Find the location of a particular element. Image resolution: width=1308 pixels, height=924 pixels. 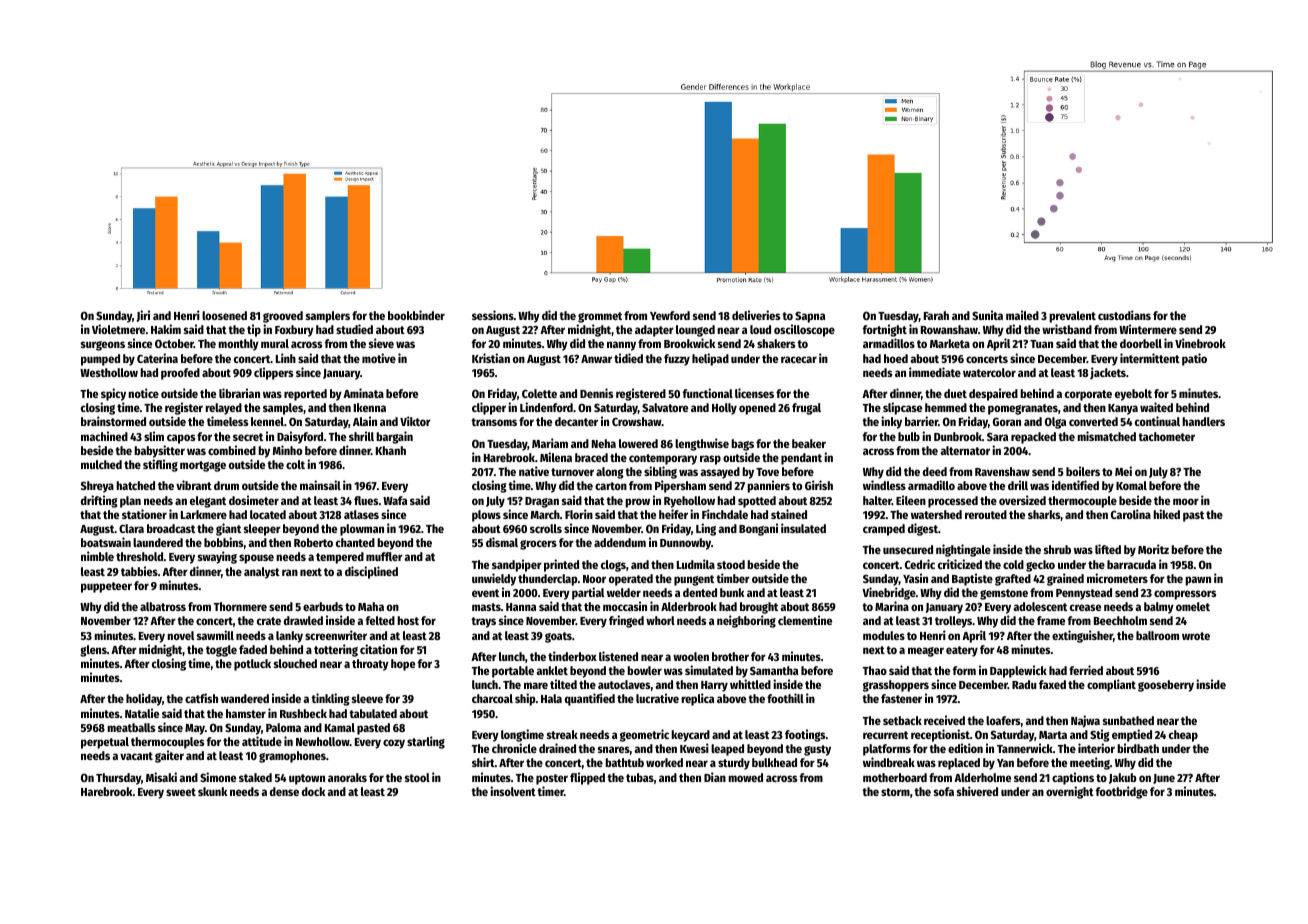

compliant is located at coordinates (1111, 685).
